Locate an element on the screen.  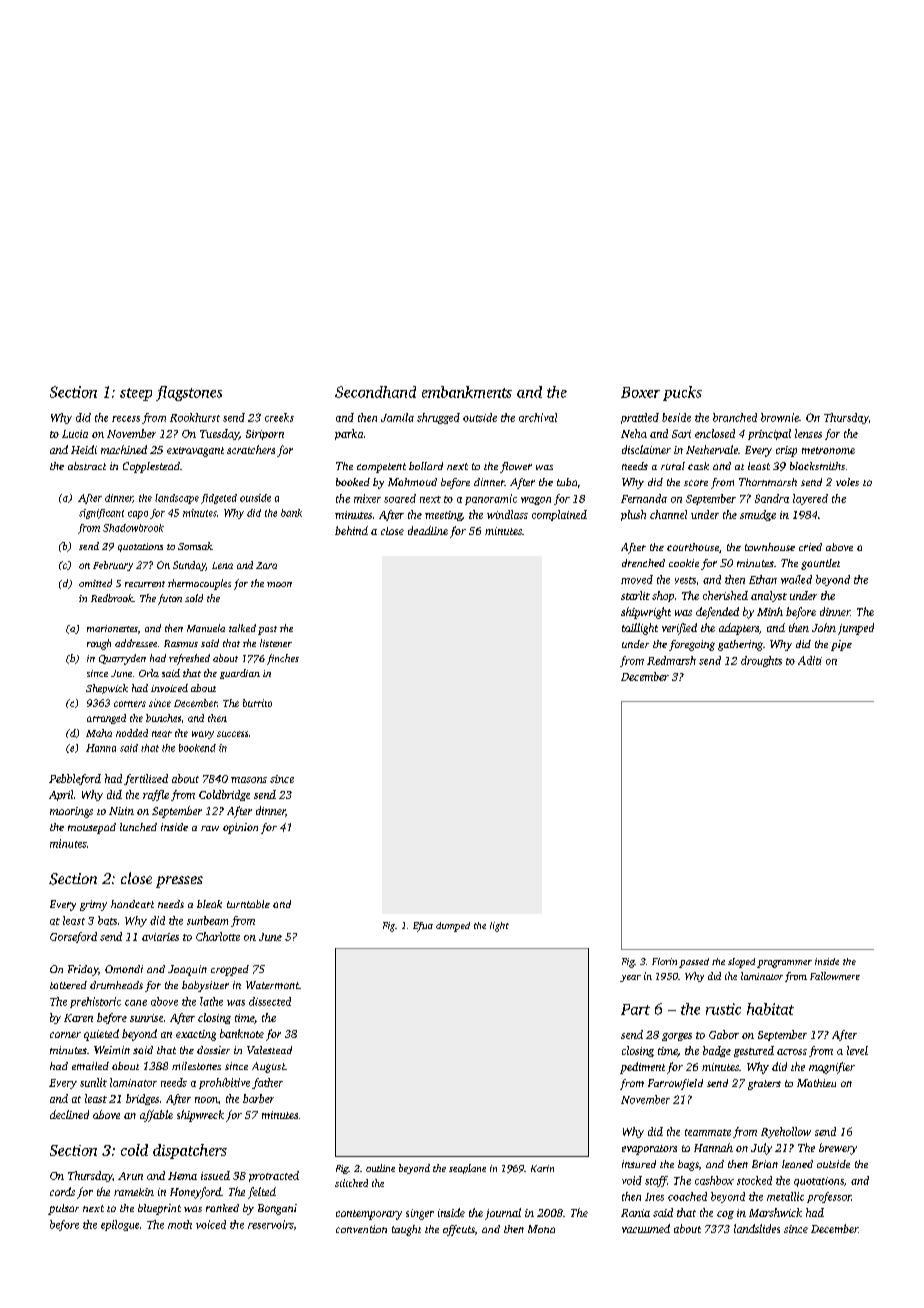
drenched is located at coordinates (643, 563).
